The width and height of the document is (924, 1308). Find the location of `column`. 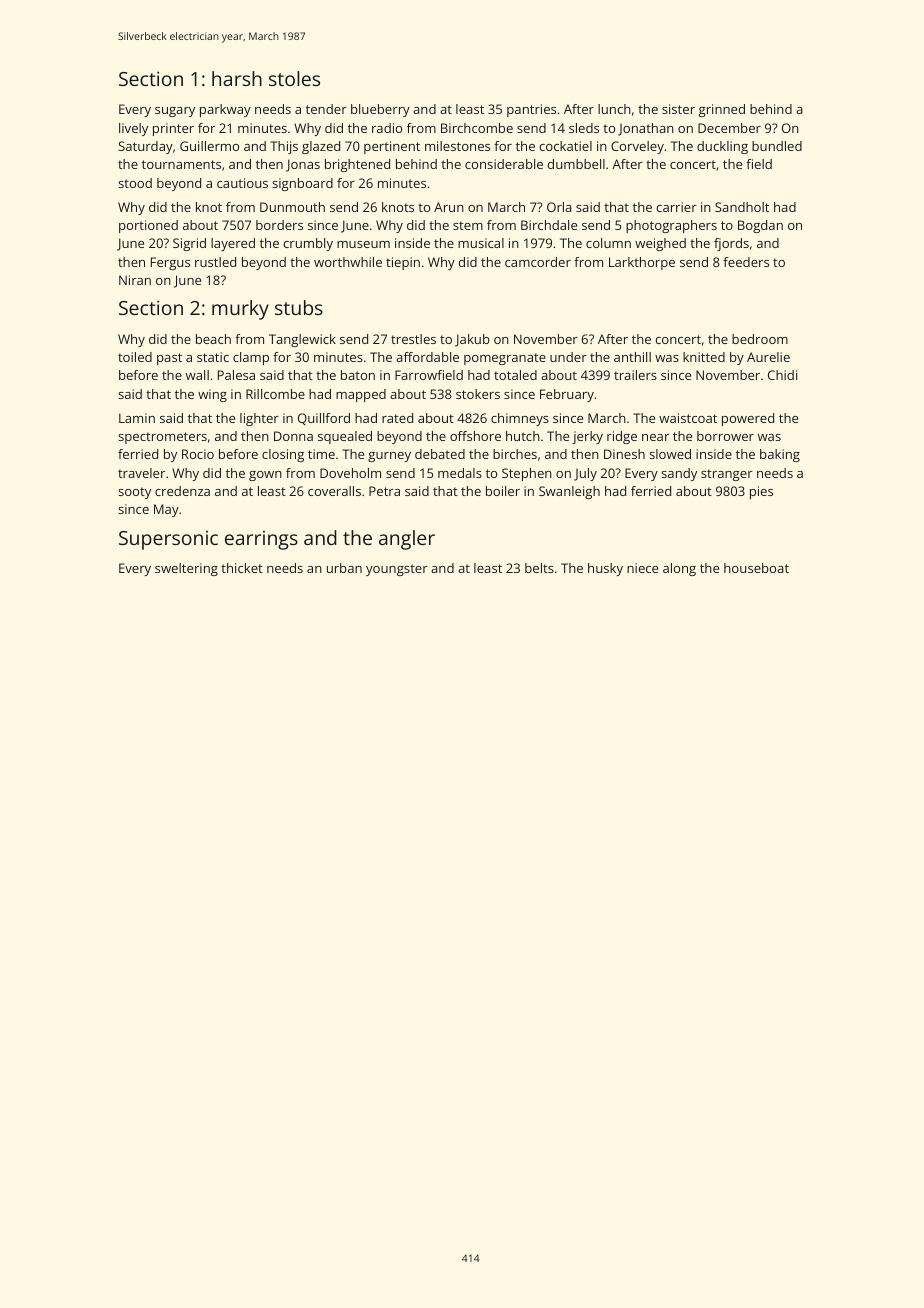

column is located at coordinates (608, 243).
